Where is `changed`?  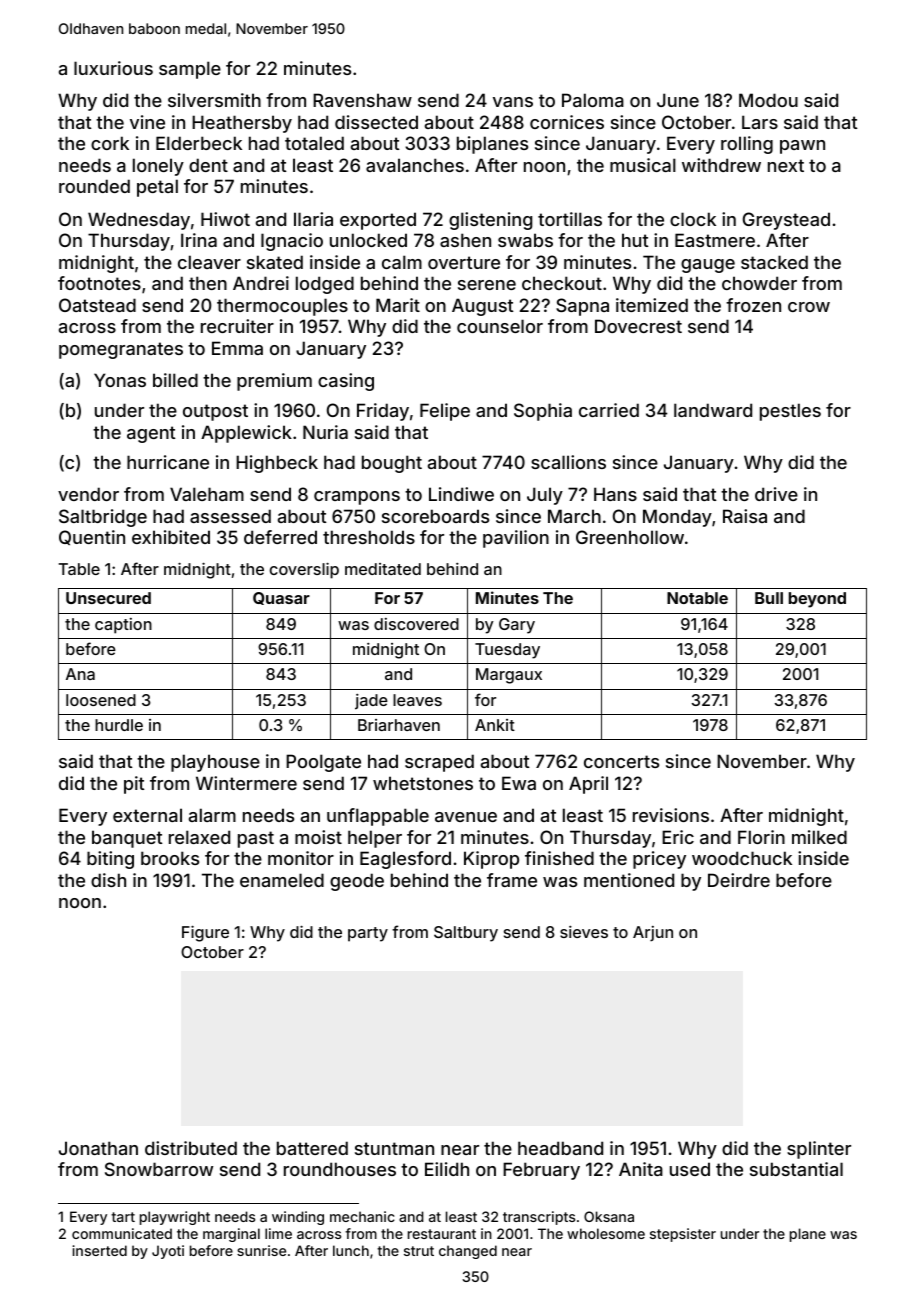
changed is located at coordinates (468, 1252).
